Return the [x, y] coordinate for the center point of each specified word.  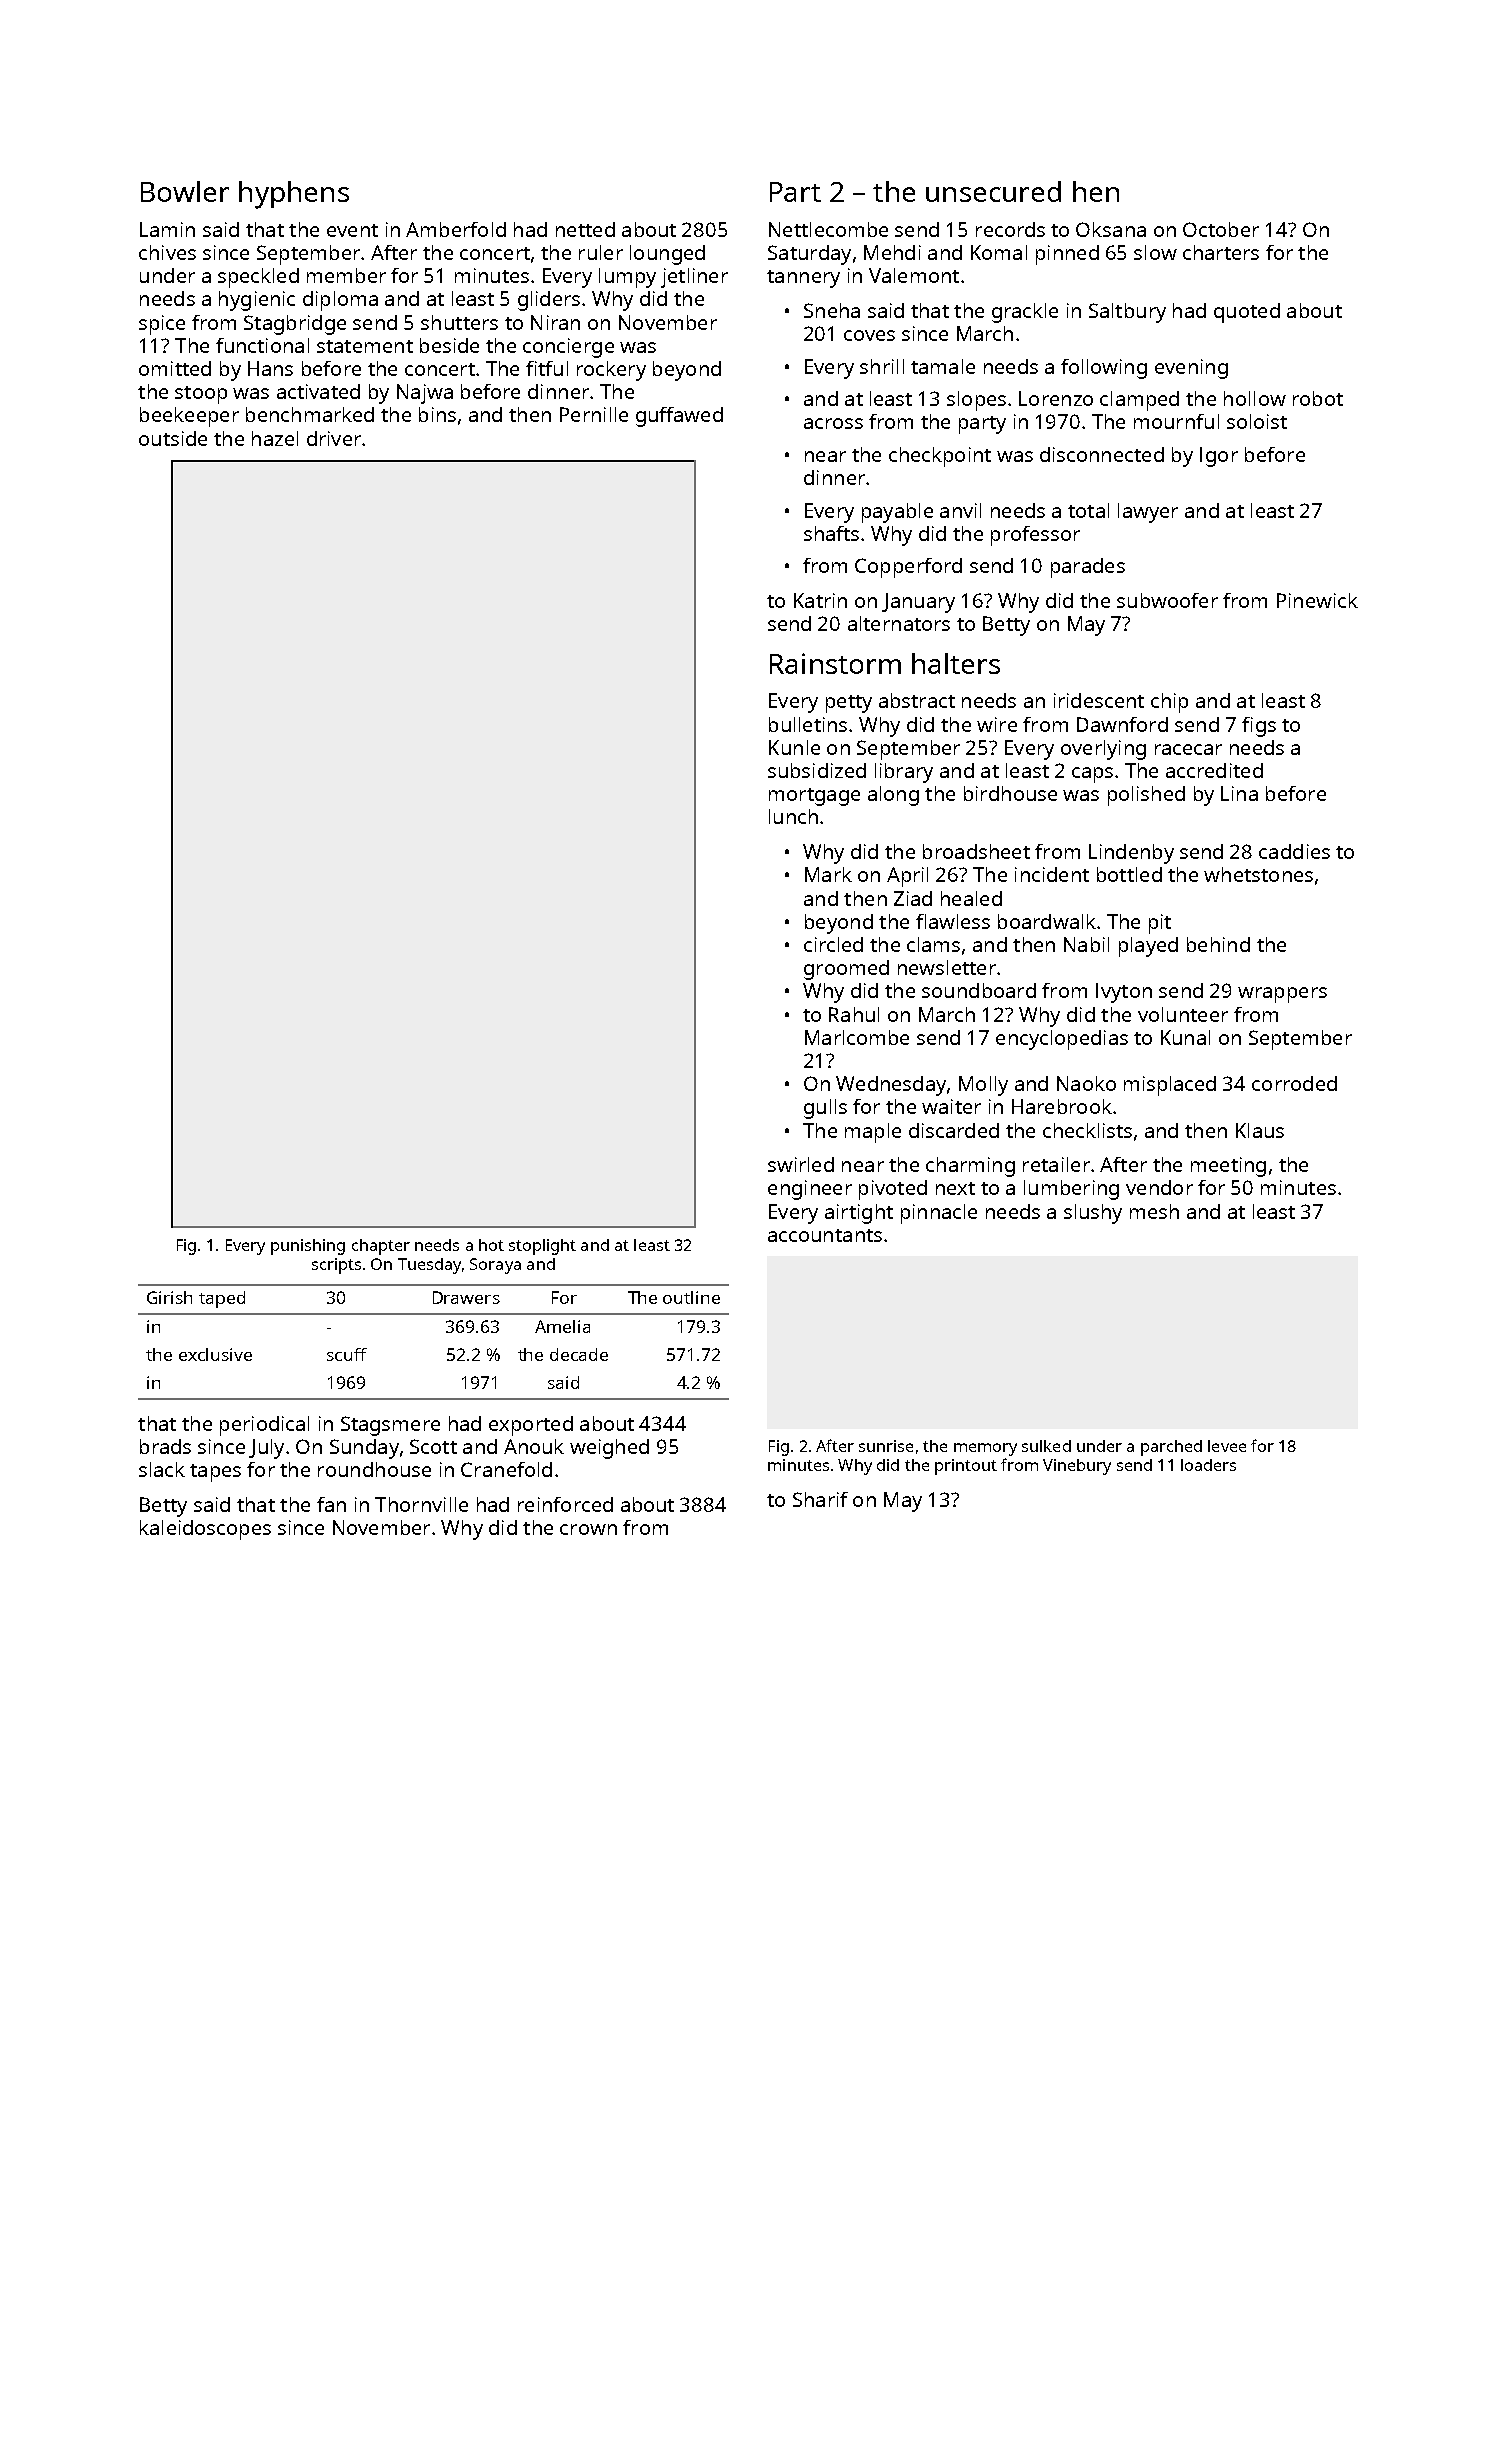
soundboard [979, 990]
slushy [1093, 1214]
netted [585, 229]
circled [833, 944]
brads [165, 1446]
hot [491, 1245]
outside [173, 438]
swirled [801, 1164]
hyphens [294, 195]
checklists [1087, 1130]
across [833, 423]
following [1104, 369]
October [1221, 229]
